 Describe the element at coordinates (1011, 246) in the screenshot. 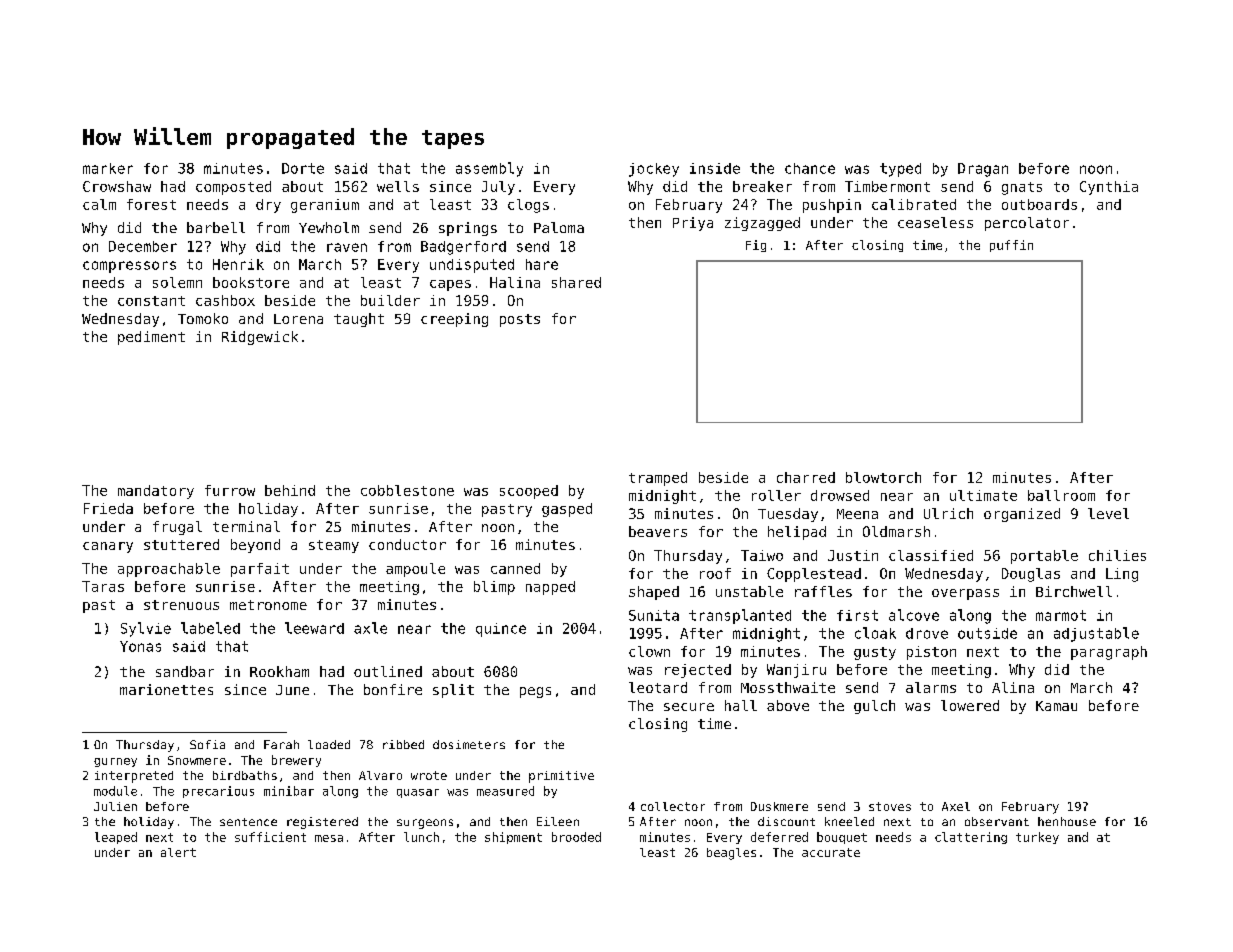

I see `puffin` at that location.
